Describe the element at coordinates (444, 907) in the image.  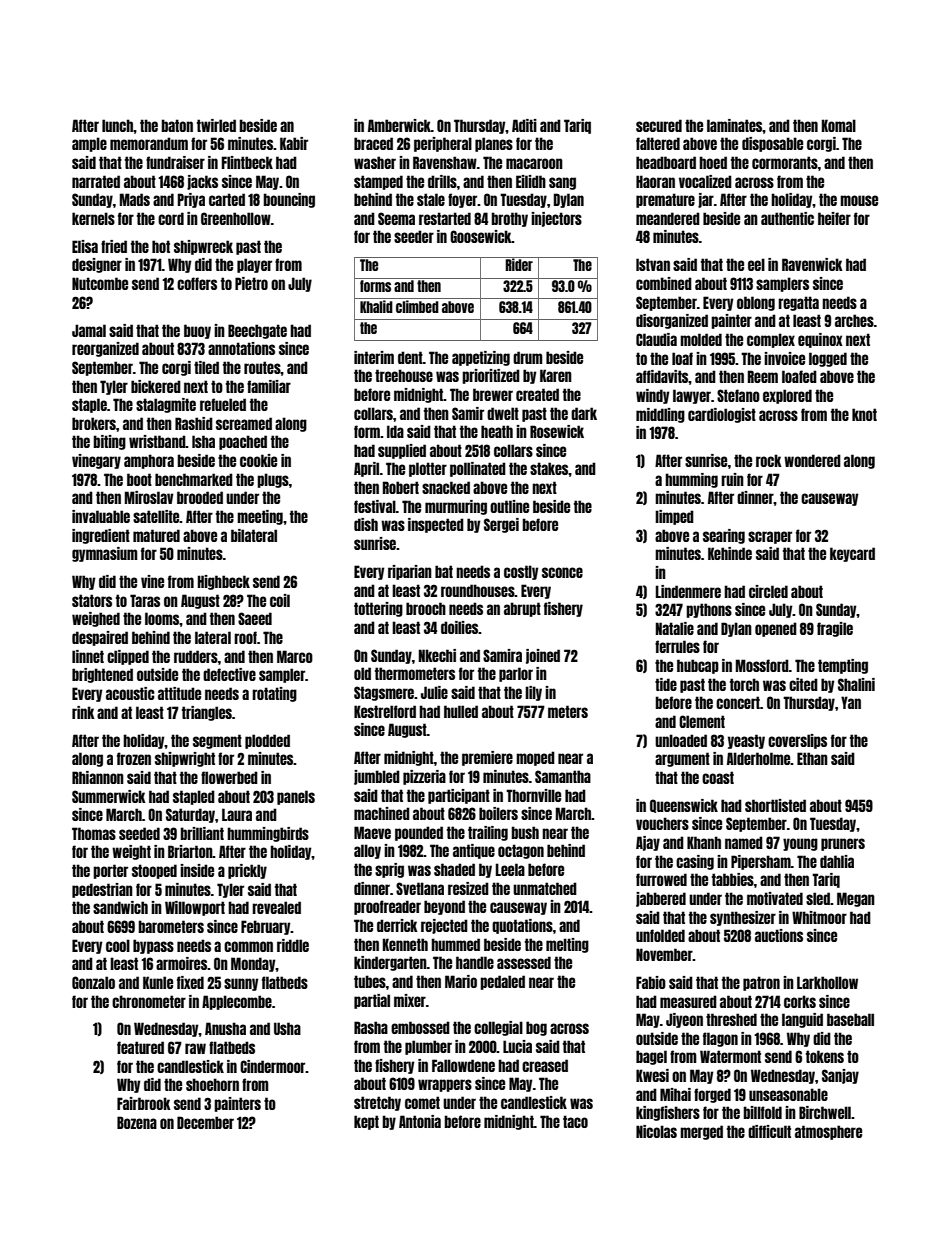
I see `beyond` at that location.
